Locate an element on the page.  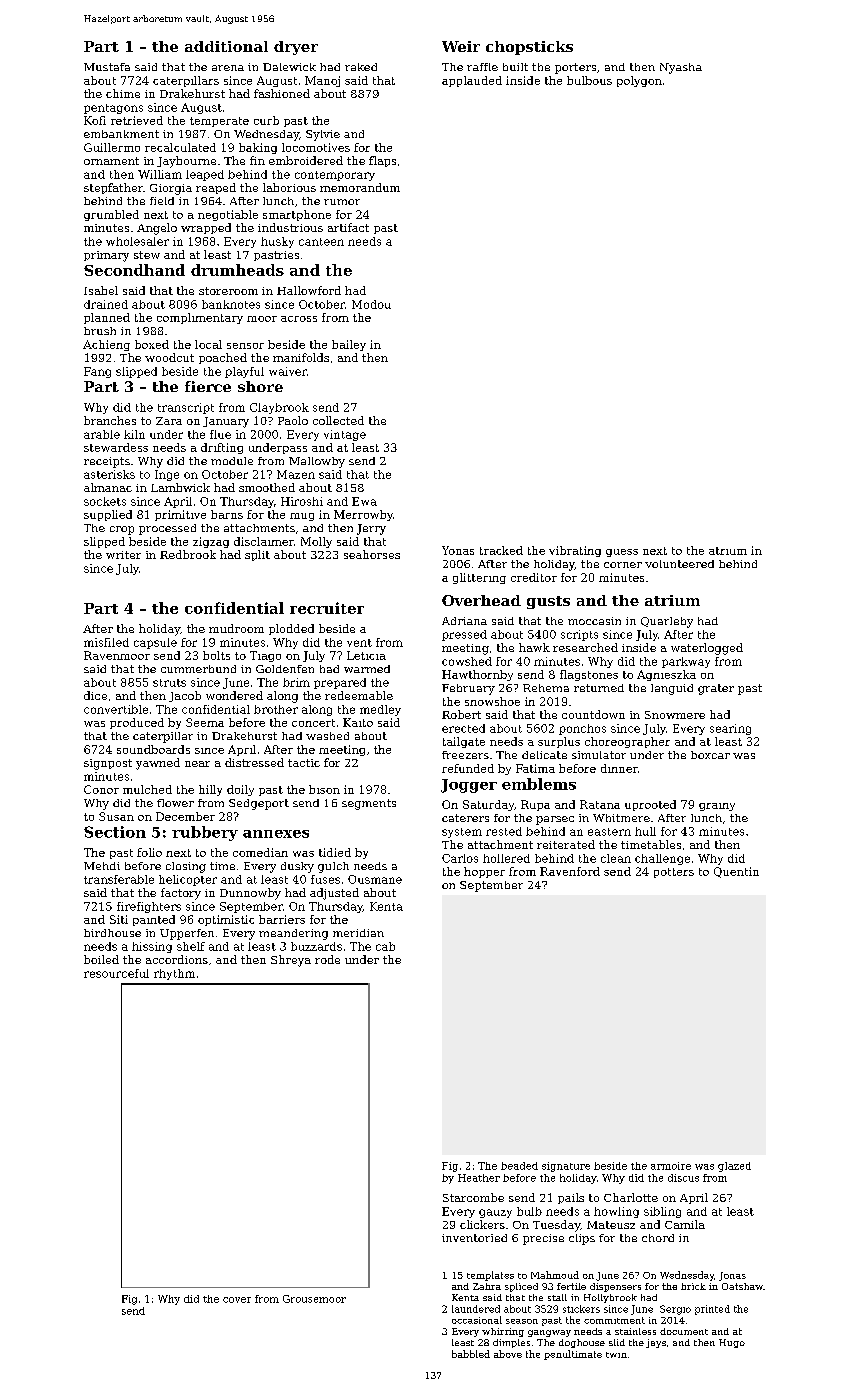
glazed is located at coordinates (734, 1167).
